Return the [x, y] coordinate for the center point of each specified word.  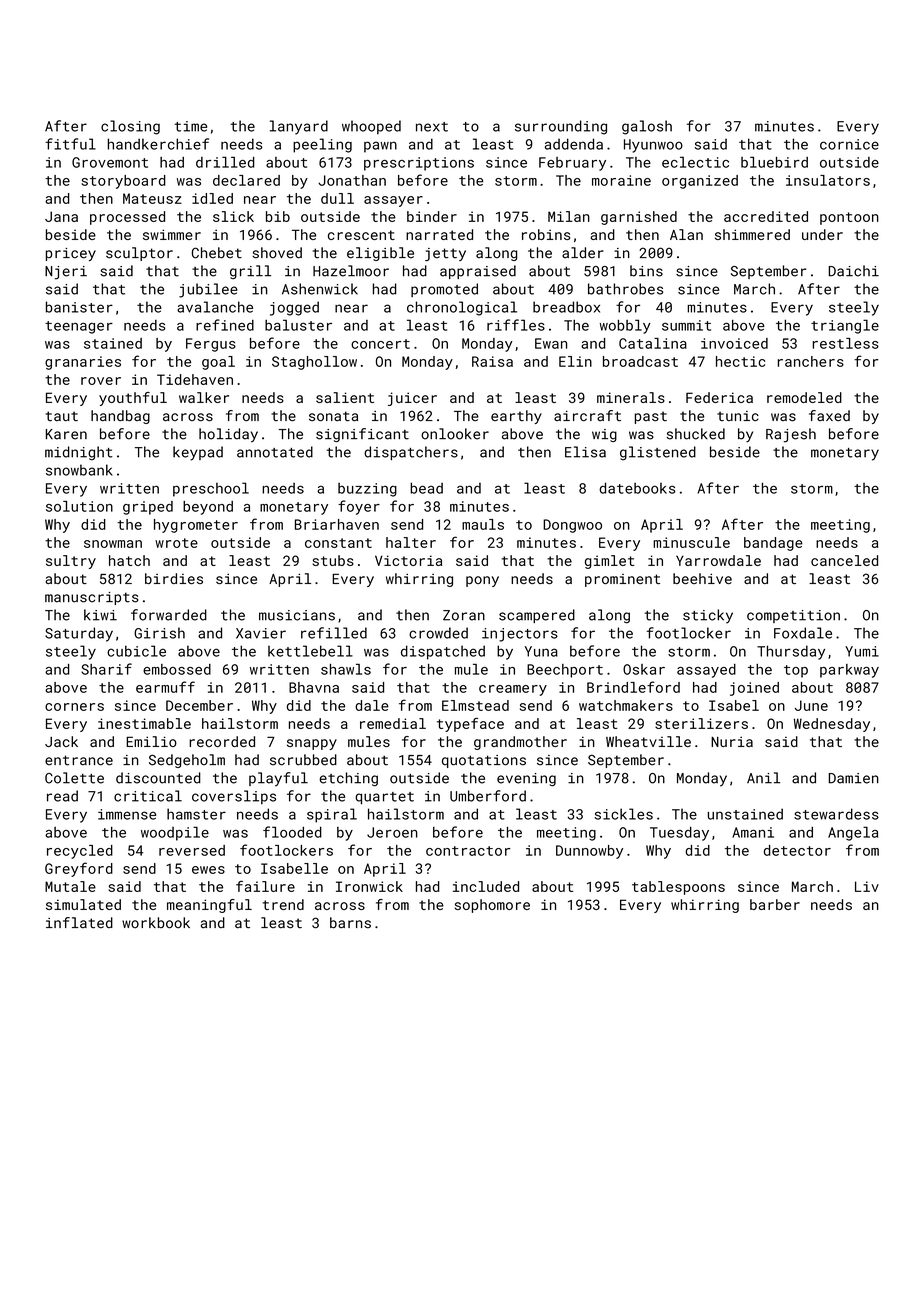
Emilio [151, 741]
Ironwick [369, 886]
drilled [225, 162]
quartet [384, 798]
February [572, 164]
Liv [867, 886]
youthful [133, 399]
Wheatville [648, 741]
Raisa [492, 361]
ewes [208, 870]
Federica [719, 397]
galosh [647, 127]
